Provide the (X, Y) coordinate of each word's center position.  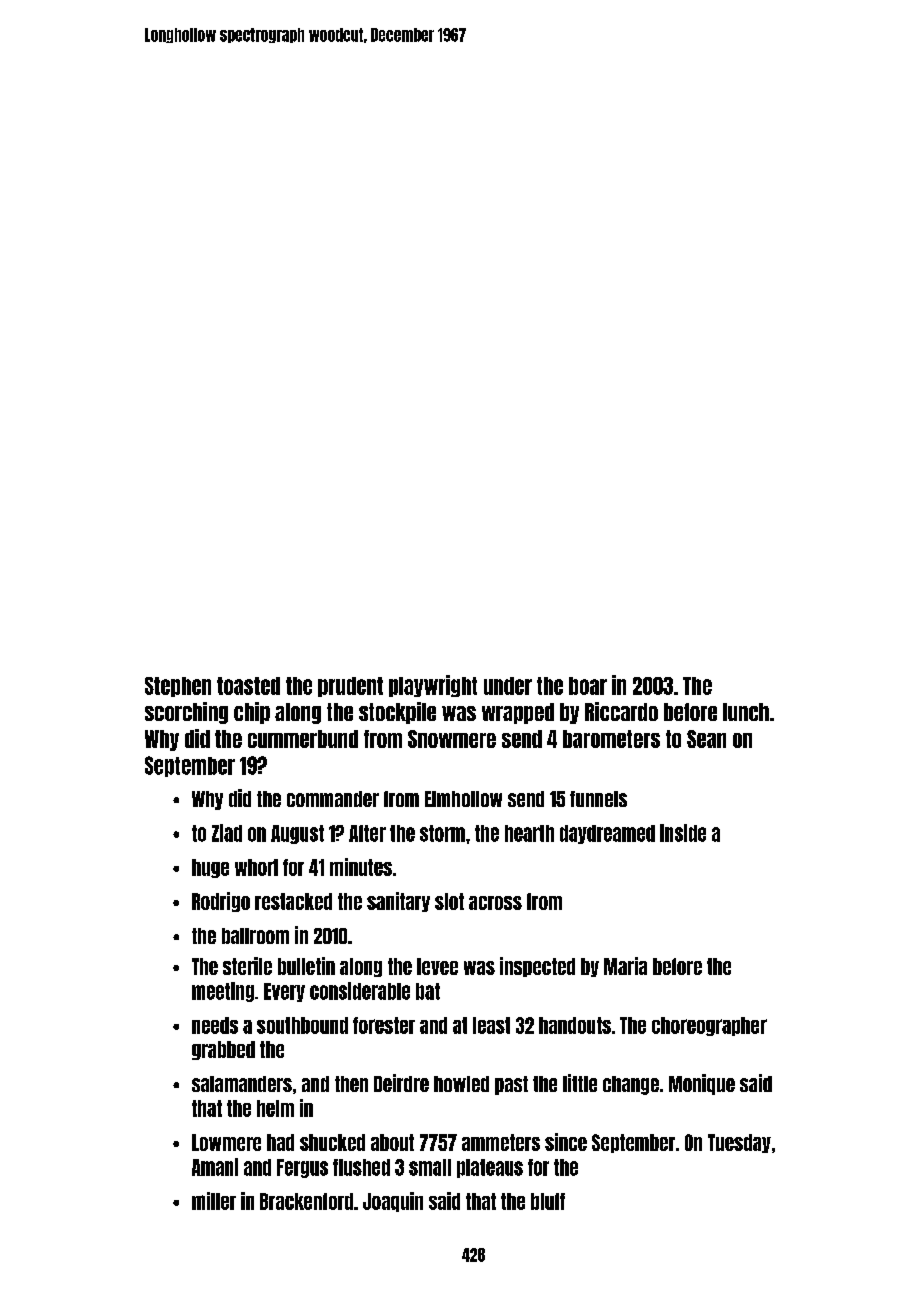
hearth (529, 833)
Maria (625, 966)
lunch (746, 712)
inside (683, 833)
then (351, 1084)
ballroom (255, 936)
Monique (702, 1084)
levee (437, 966)
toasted (248, 686)
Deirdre (401, 1083)
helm (275, 1108)
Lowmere (226, 1142)
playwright (433, 686)
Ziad (227, 833)
